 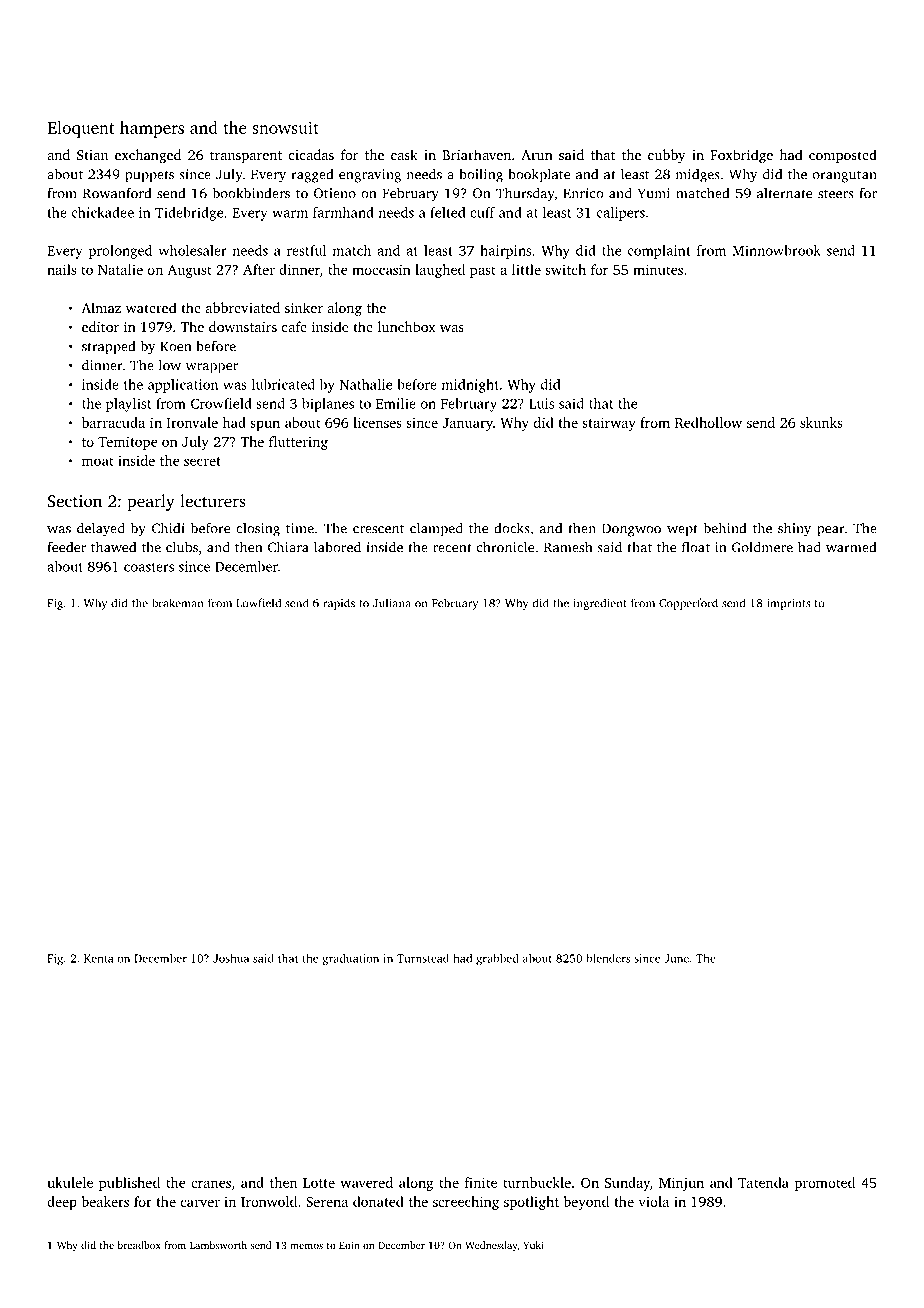 What do you see at coordinates (821, 422) in the screenshot?
I see `skunks` at bounding box center [821, 422].
